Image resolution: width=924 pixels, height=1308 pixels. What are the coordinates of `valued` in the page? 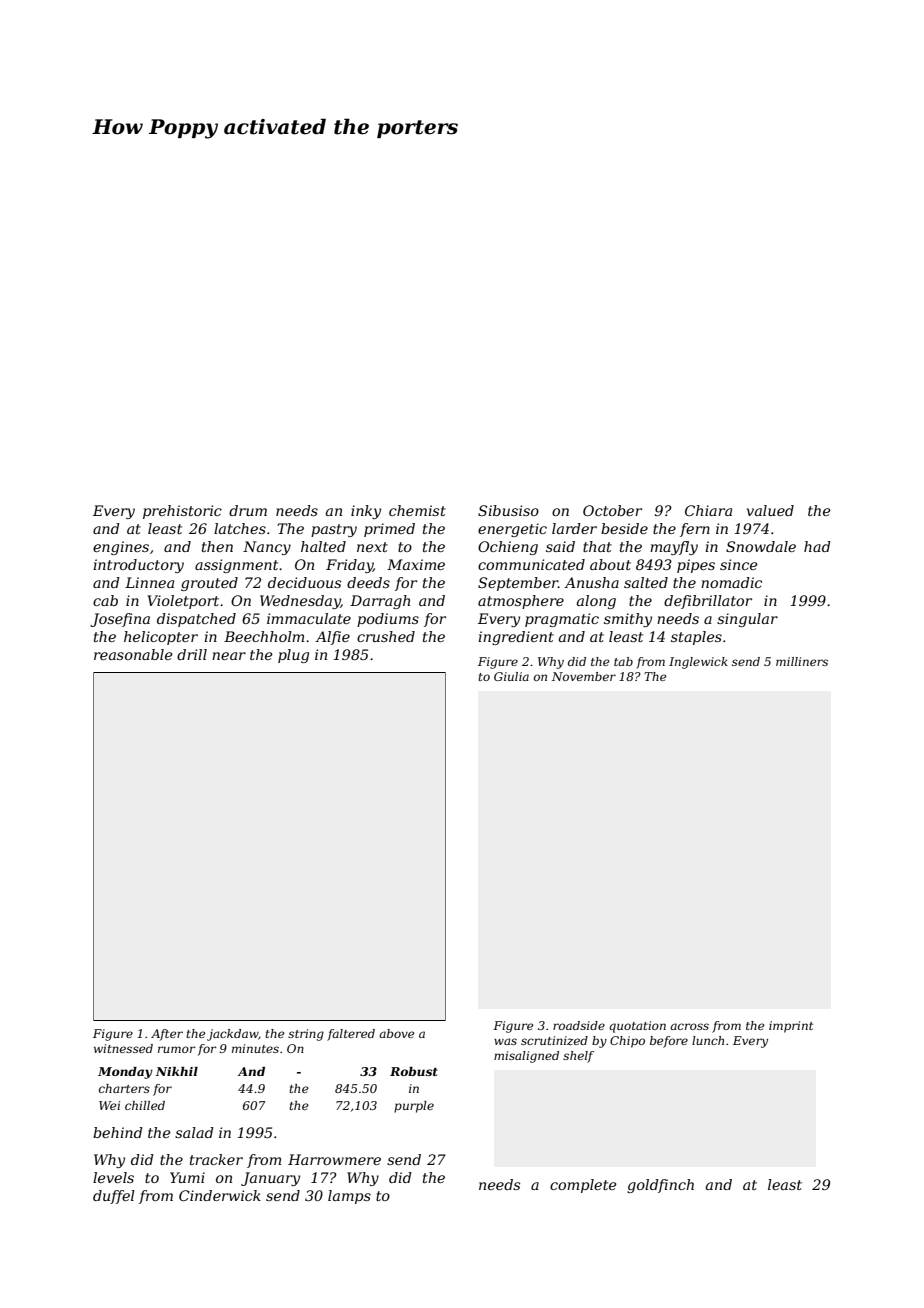 It's located at (770, 510).
